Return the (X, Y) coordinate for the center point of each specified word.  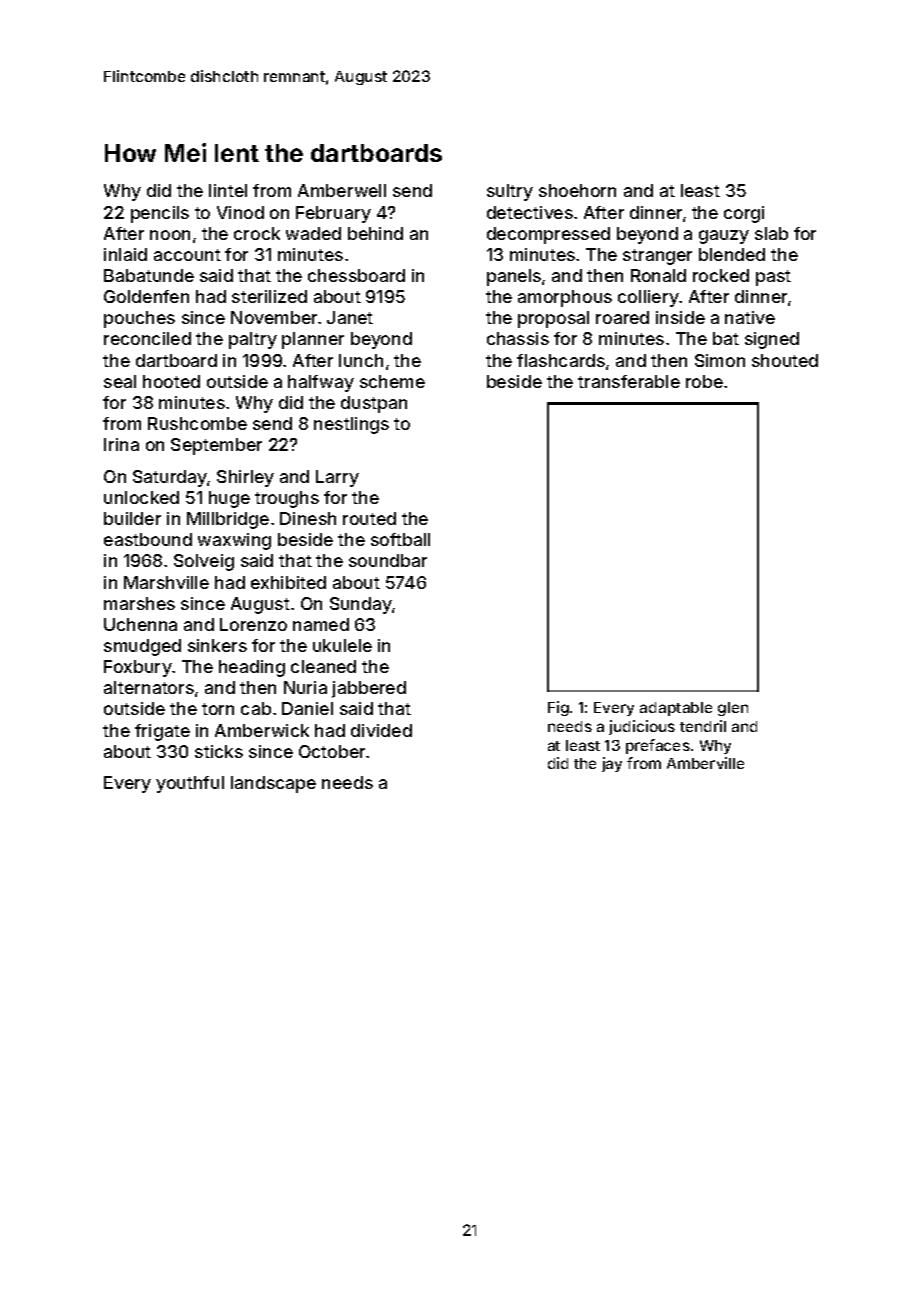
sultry (510, 192)
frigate (162, 732)
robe (704, 381)
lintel (228, 190)
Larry (337, 478)
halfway (321, 383)
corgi (744, 214)
